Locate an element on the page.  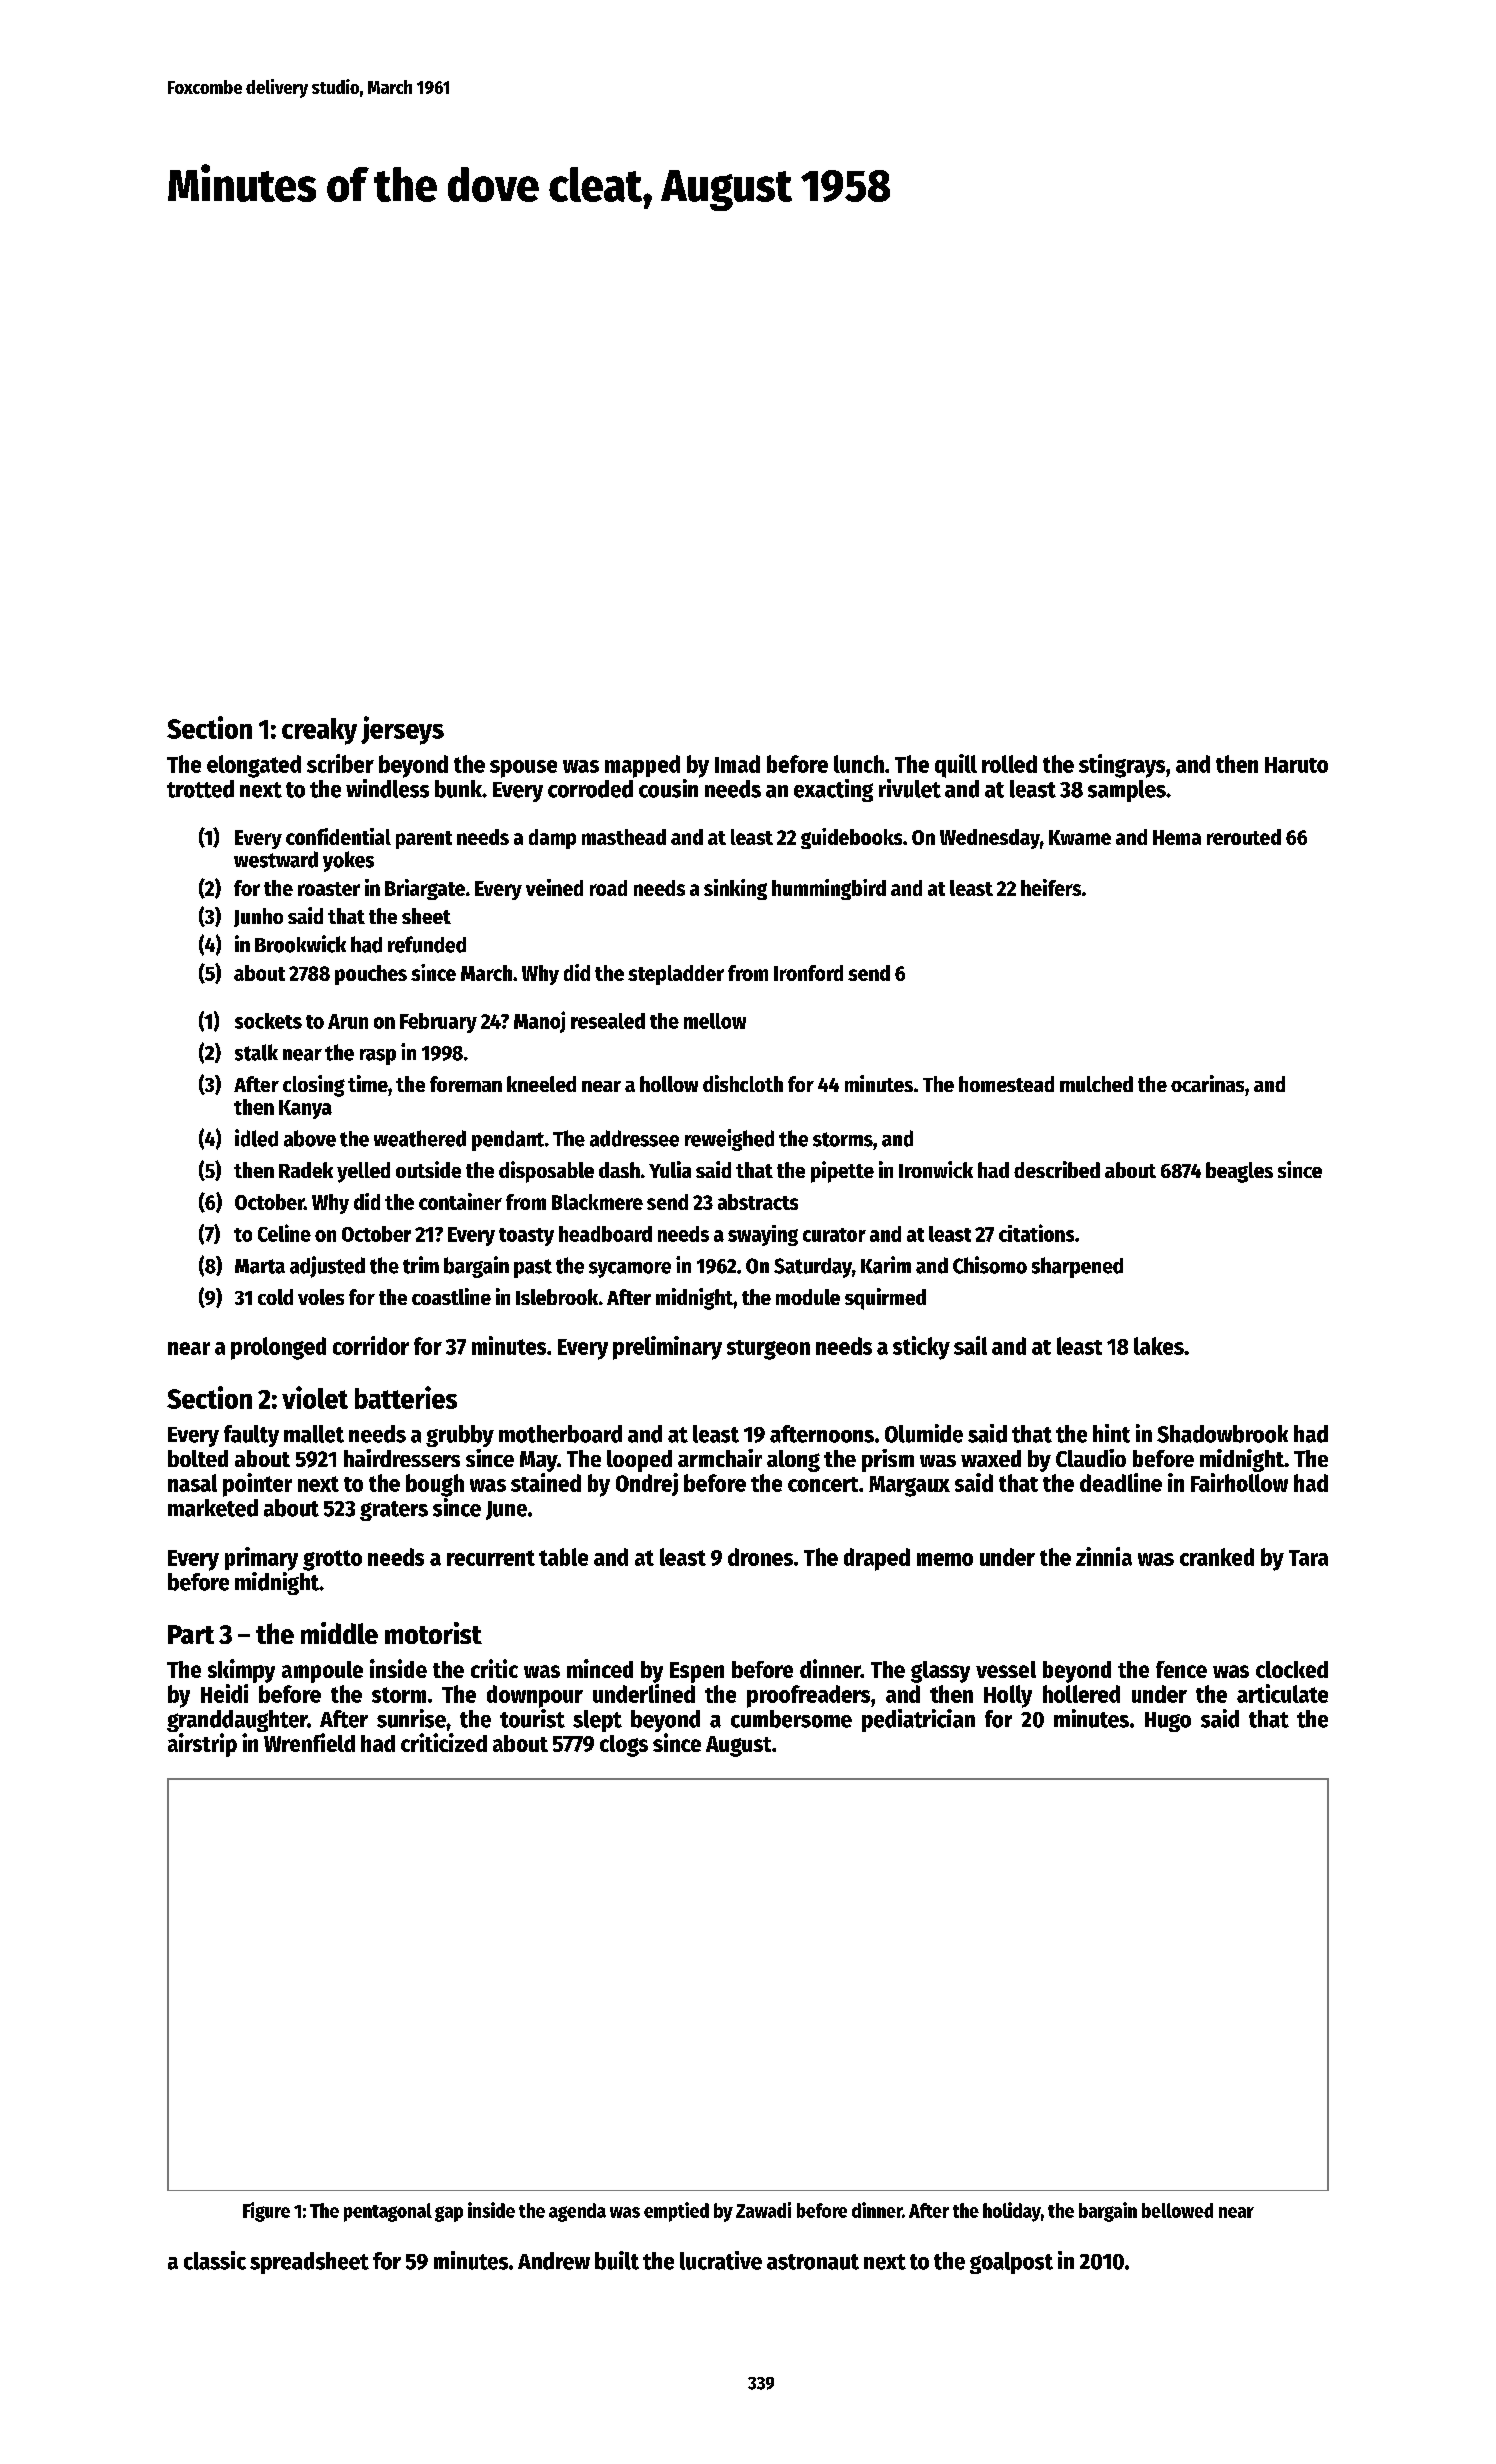
bellowed is located at coordinates (1177, 2210).
